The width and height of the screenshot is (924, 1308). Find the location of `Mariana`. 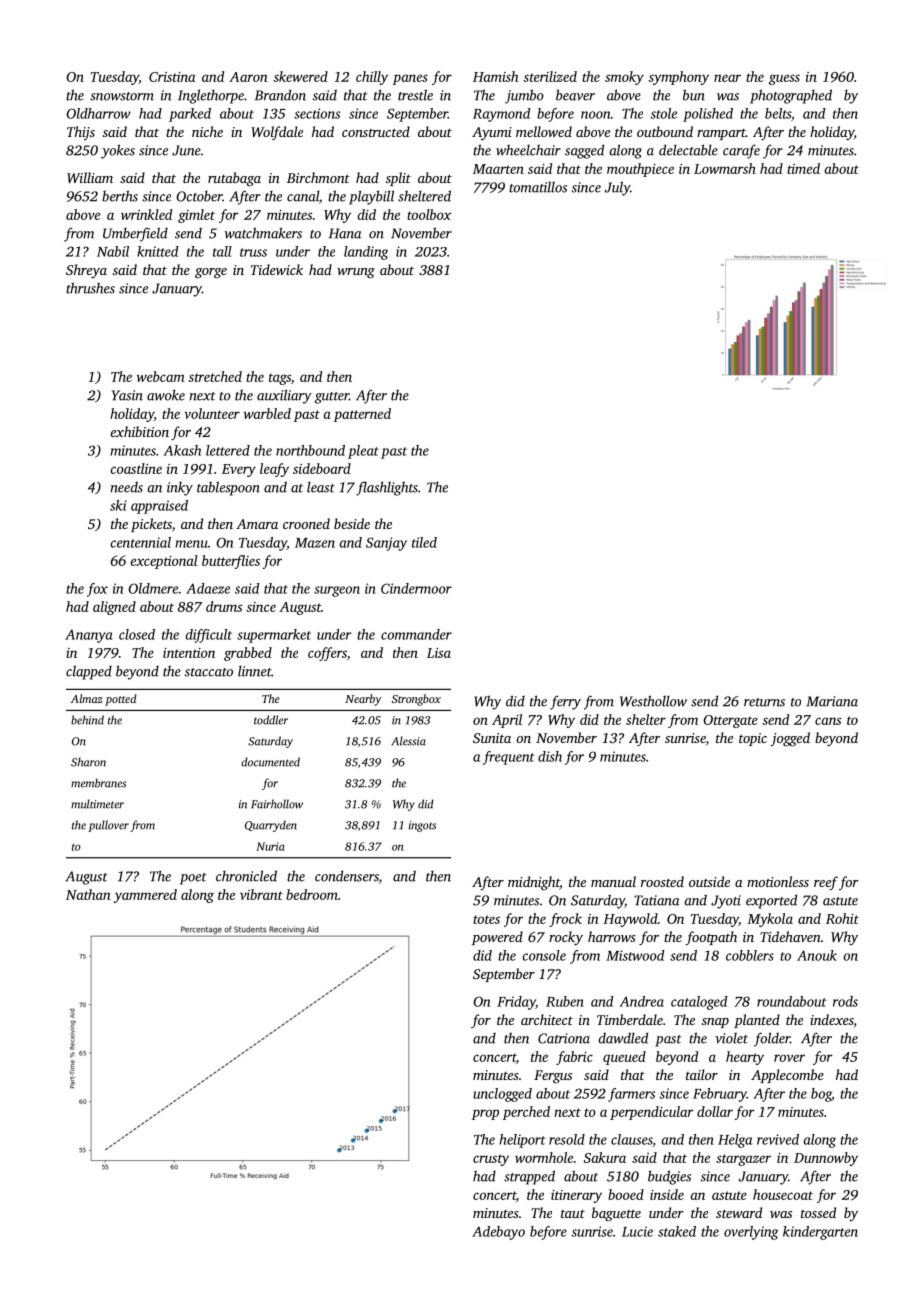

Mariana is located at coordinates (832, 701).
